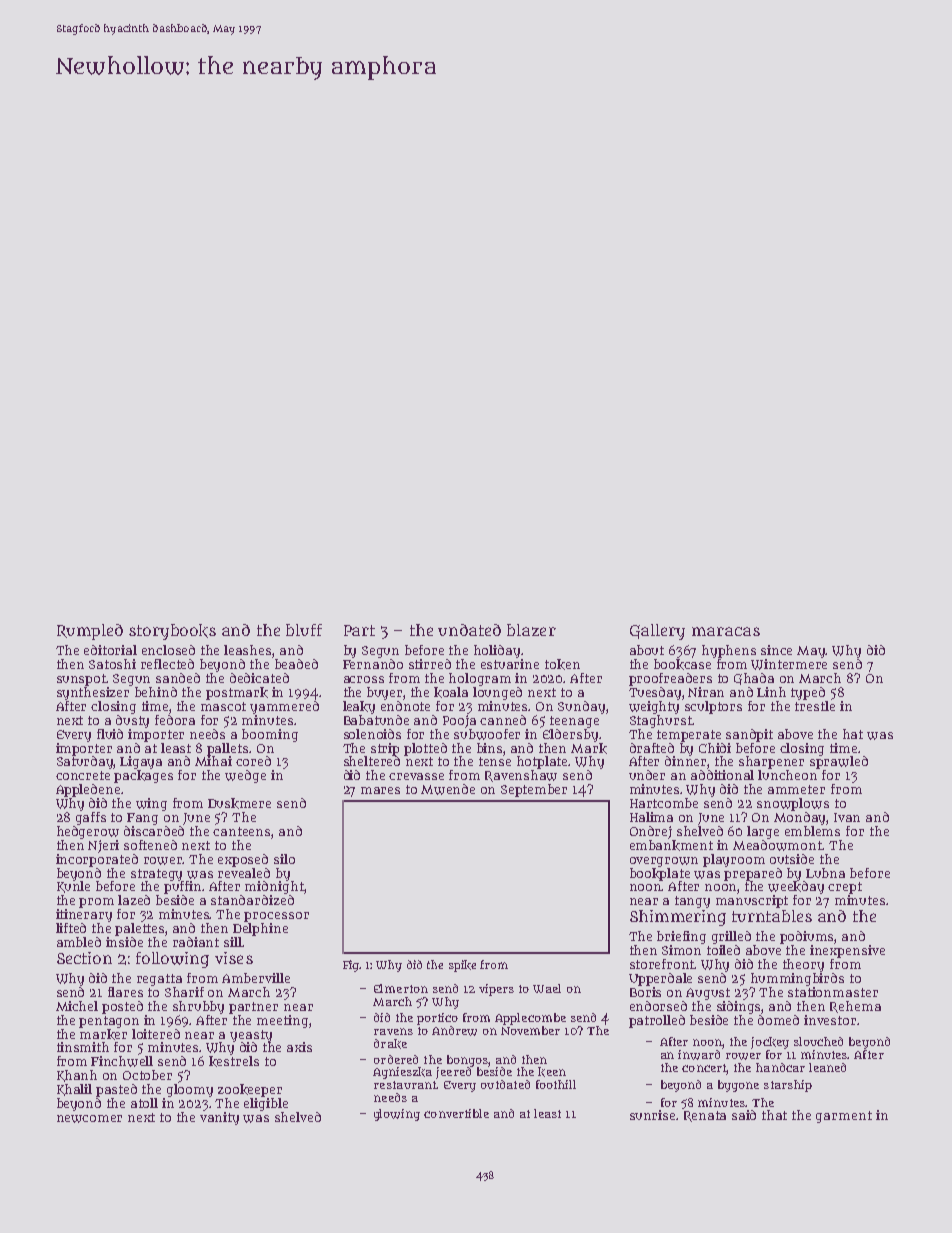  I want to click on spike, so click(462, 966).
